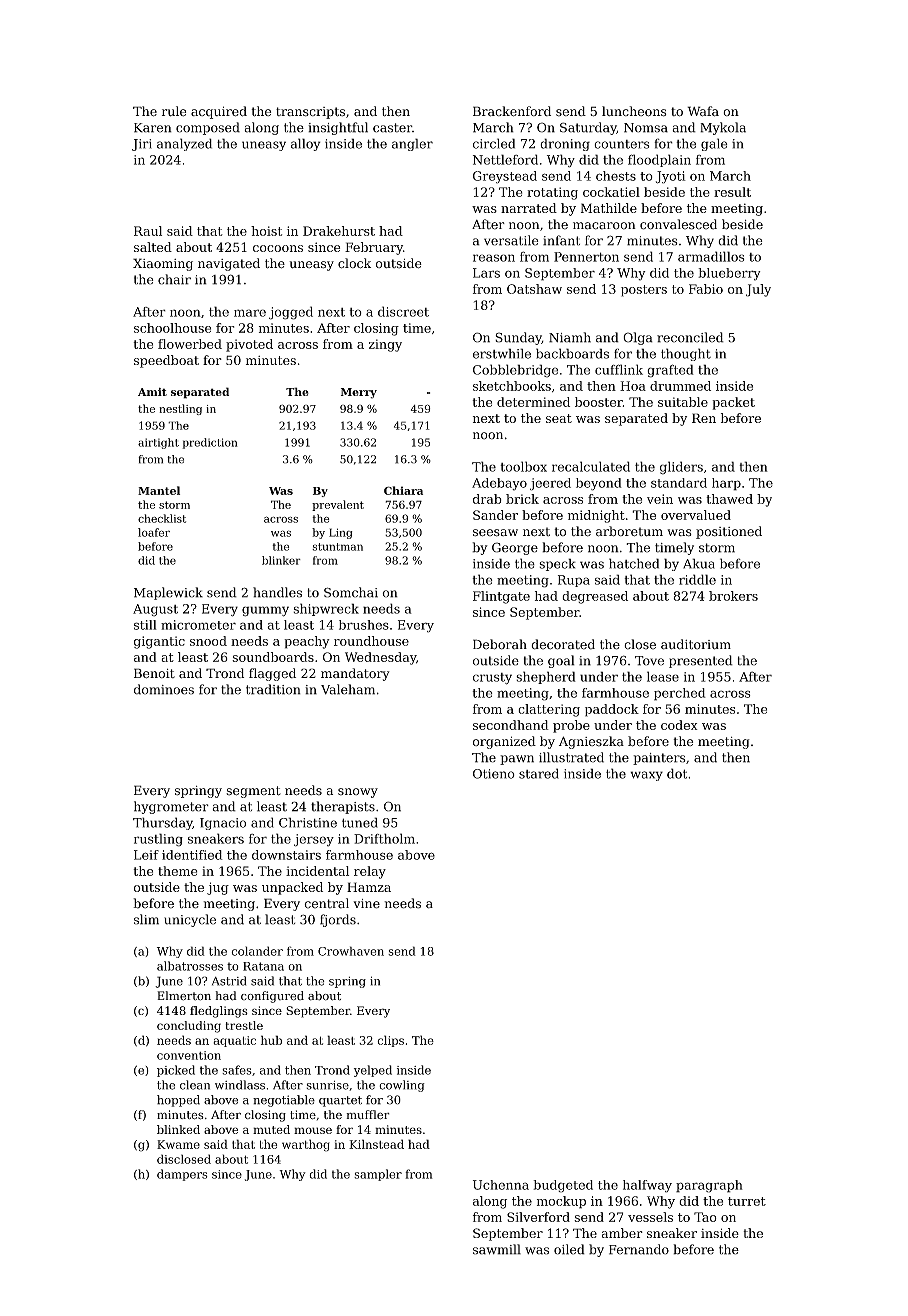 This page has height=1316, width=908. I want to click on versatile, so click(511, 240).
